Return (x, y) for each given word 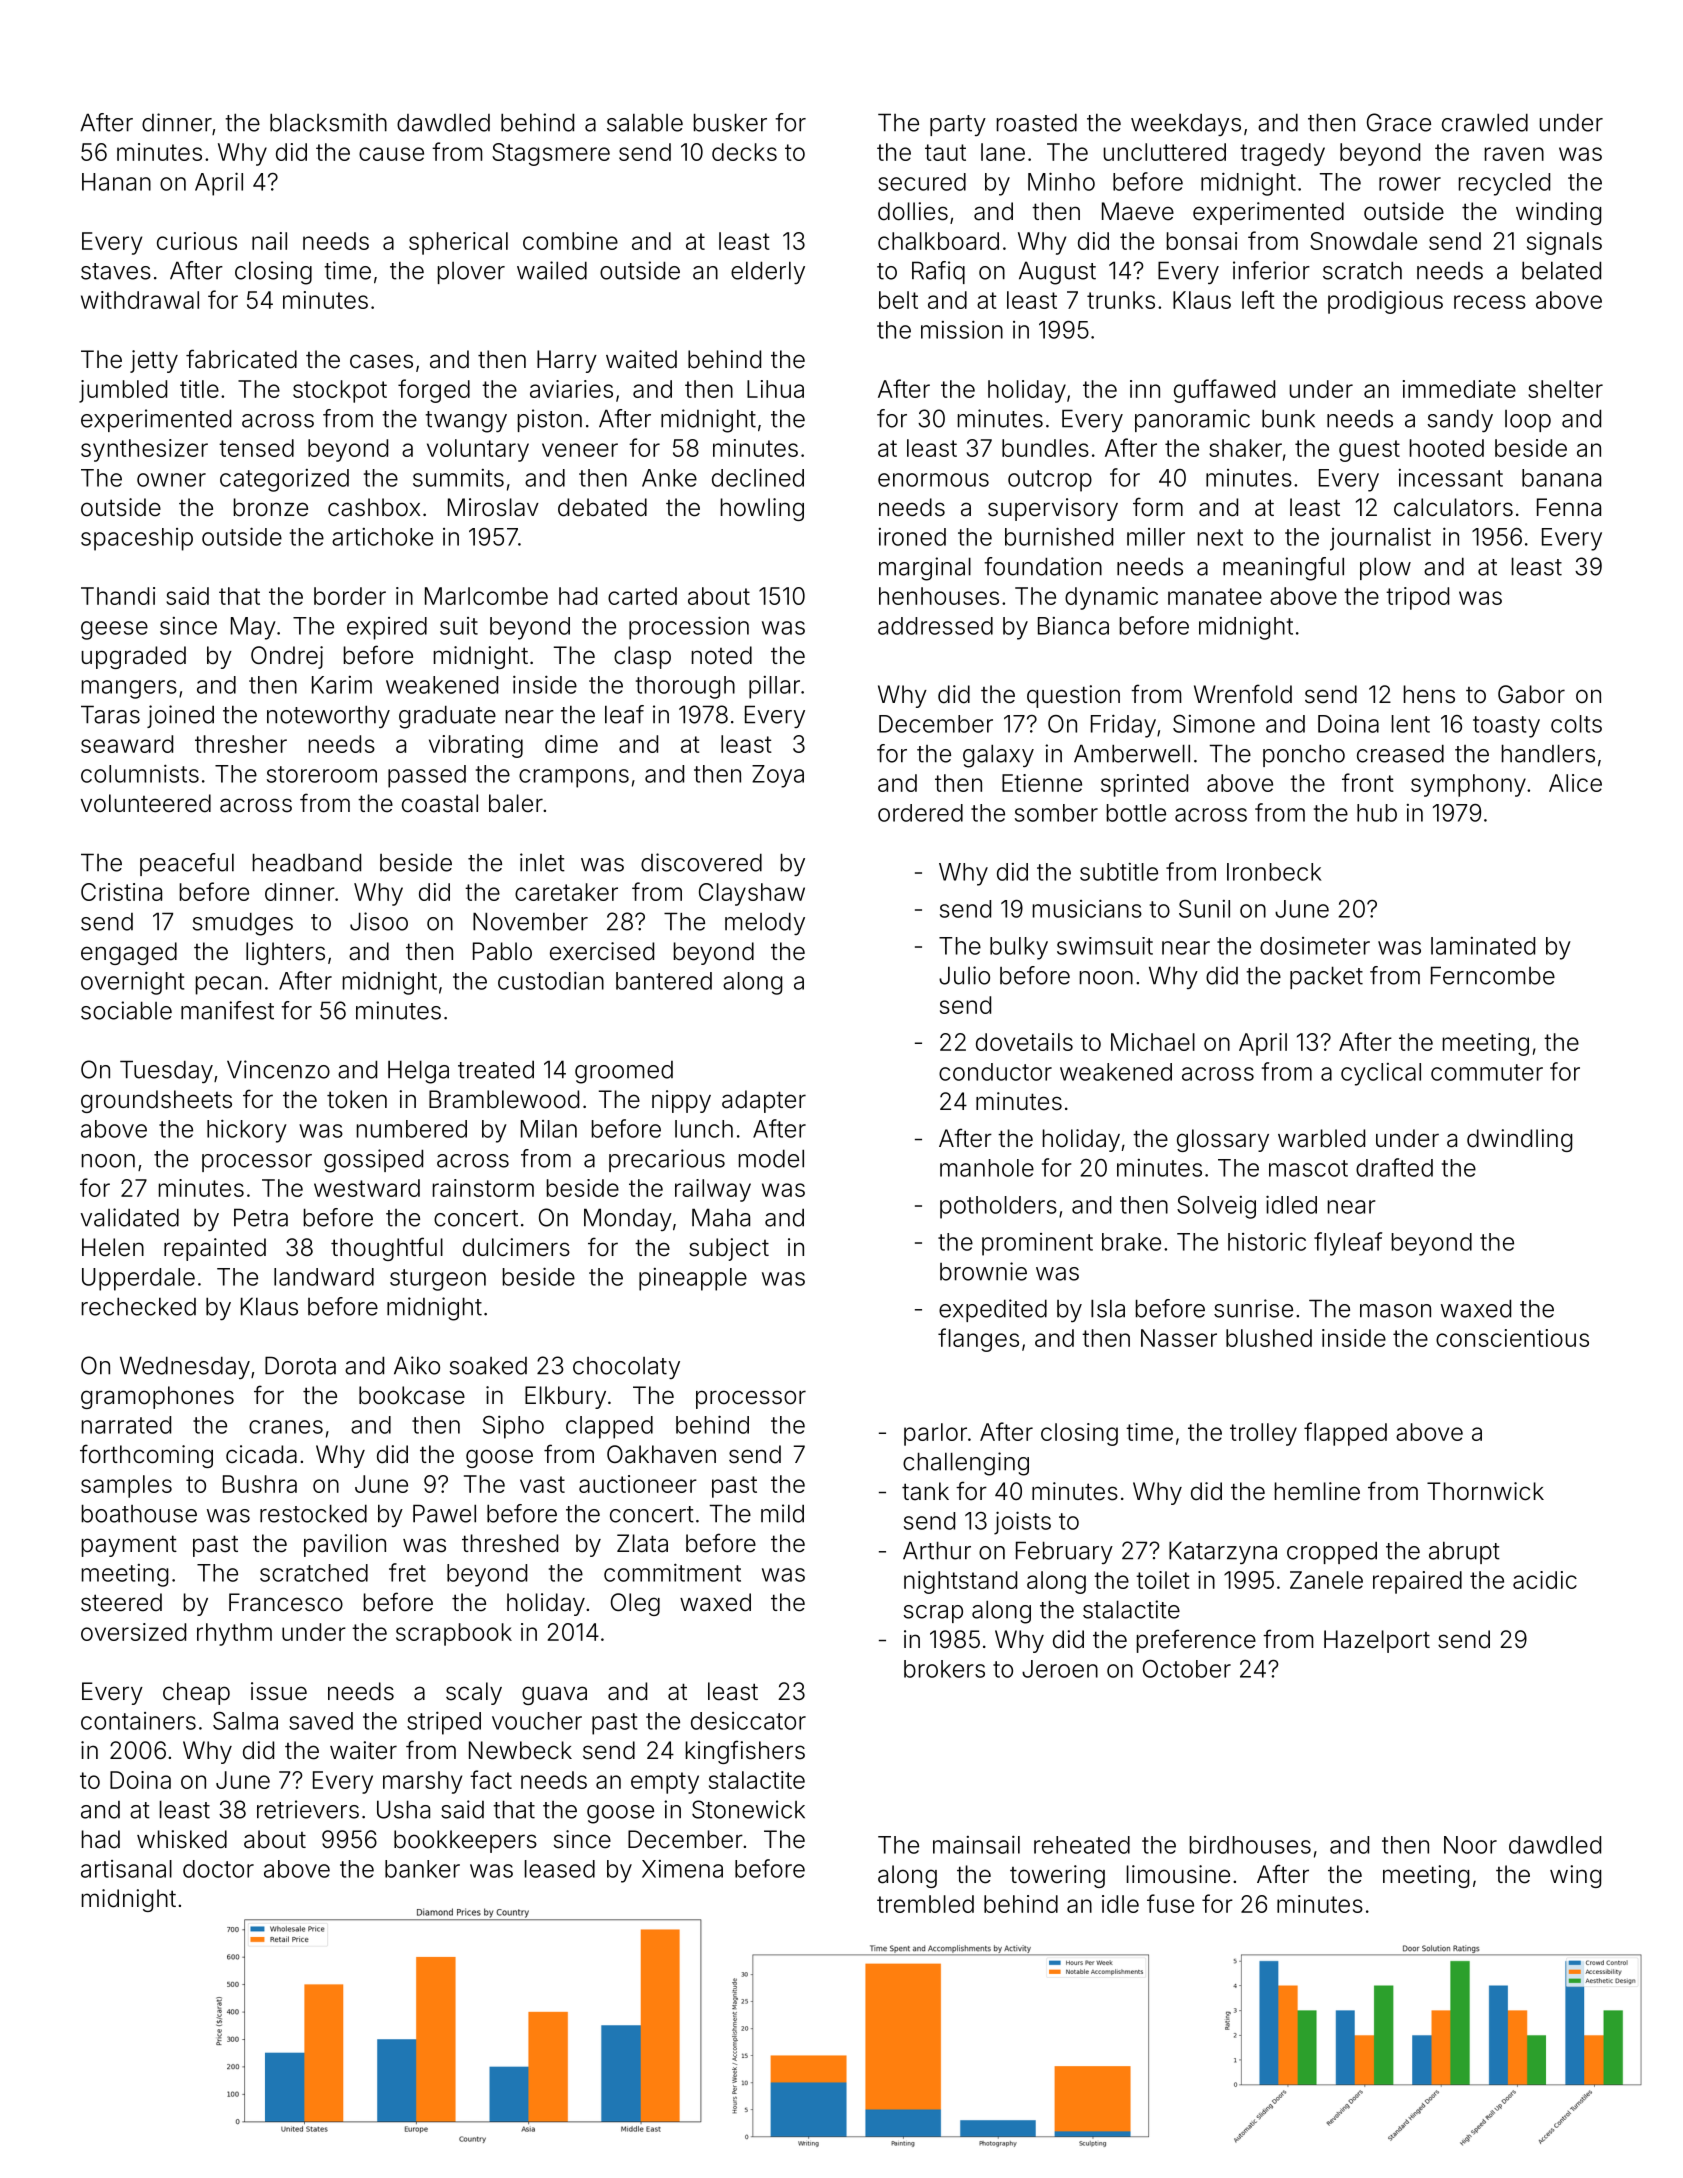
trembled (925, 1904)
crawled (1485, 122)
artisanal (126, 1869)
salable (645, 122)
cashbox (374, 507)
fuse (1170, 1903)
